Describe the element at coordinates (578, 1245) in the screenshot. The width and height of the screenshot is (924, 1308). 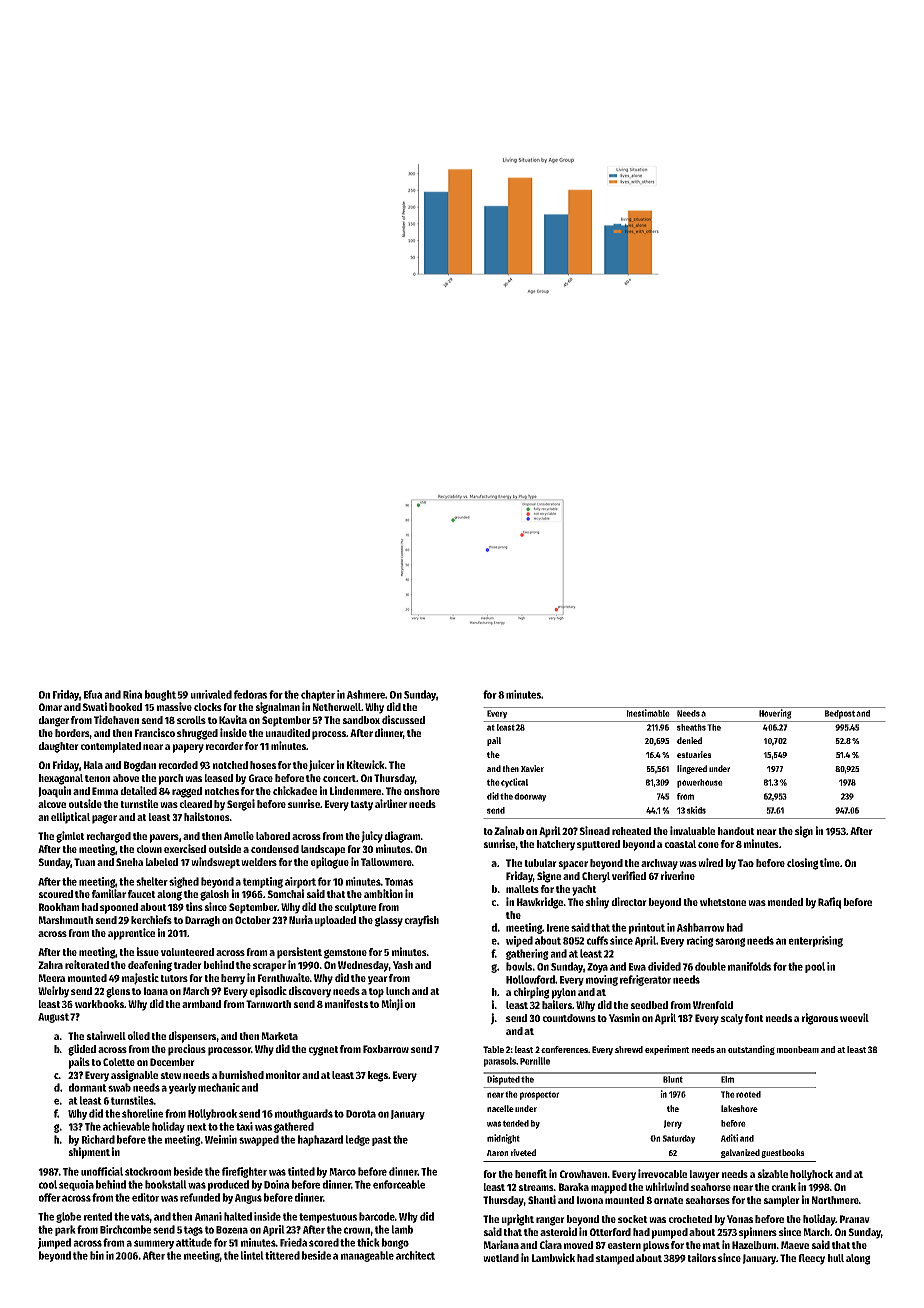
I see `moved` at that location.
